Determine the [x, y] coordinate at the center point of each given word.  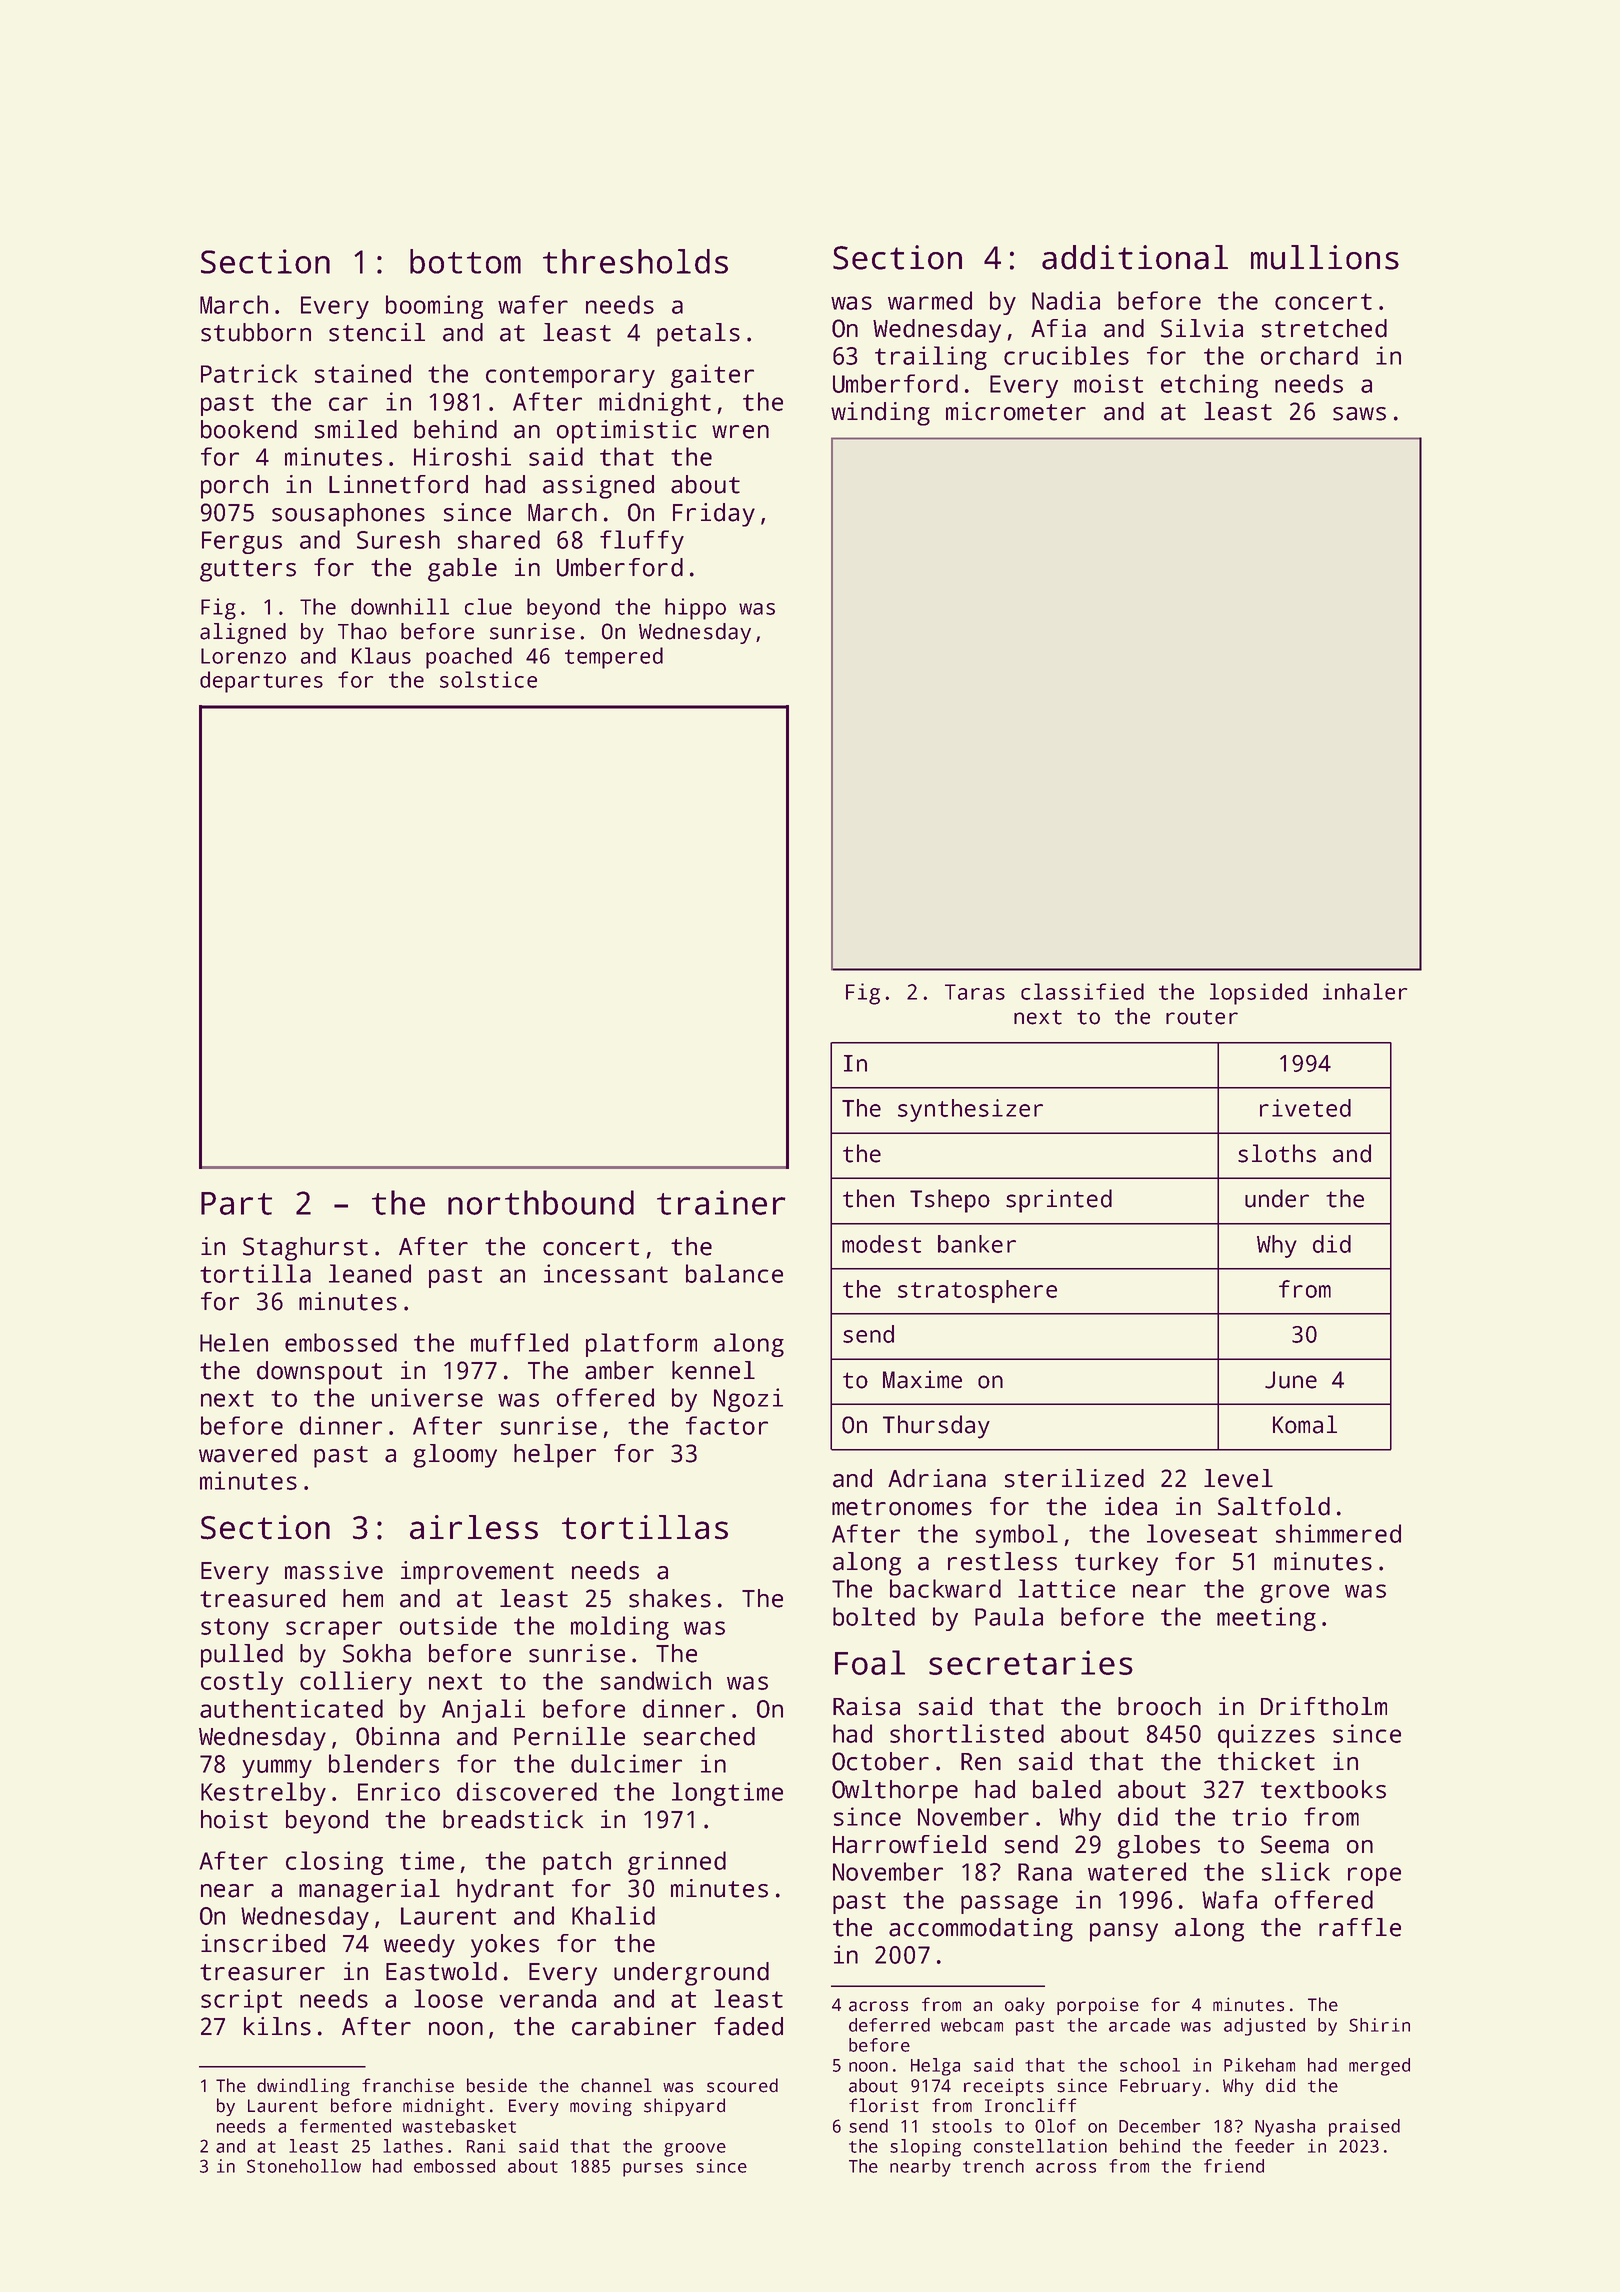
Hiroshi [462, 456]
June [1291, 1380]
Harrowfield [909, 1844]
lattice [1066, 1588]
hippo [695, 609]
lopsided [1258, 994]
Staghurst [305, 1249]
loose [448, 1998]
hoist [234, 1819]
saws [1359, 414]
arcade [1139, 2025]
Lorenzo [243, 656]
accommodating [981, 1930]
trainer [721, 1202]
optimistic [626, 432]
